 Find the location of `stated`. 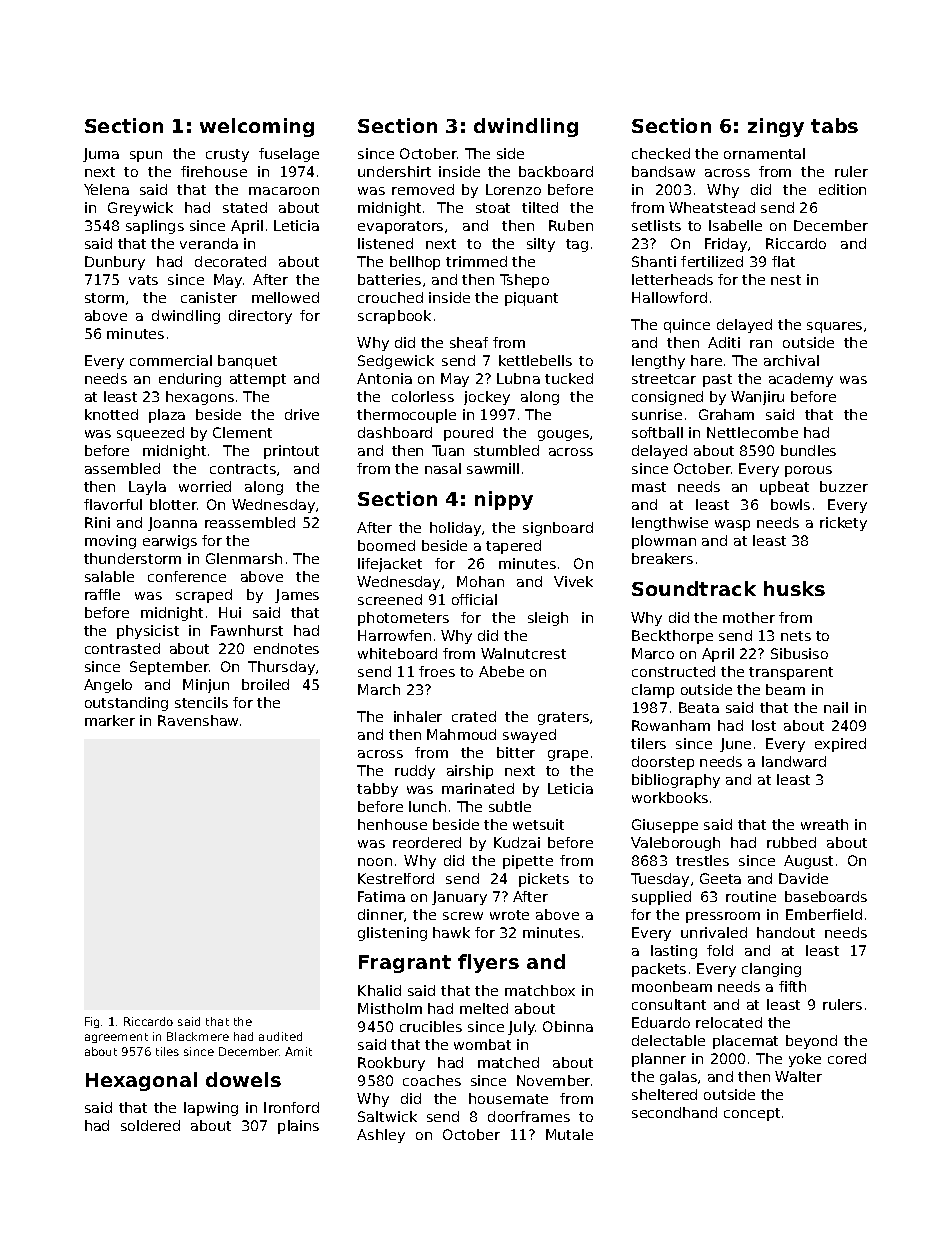

stated is located at coordinates (245, 207).
